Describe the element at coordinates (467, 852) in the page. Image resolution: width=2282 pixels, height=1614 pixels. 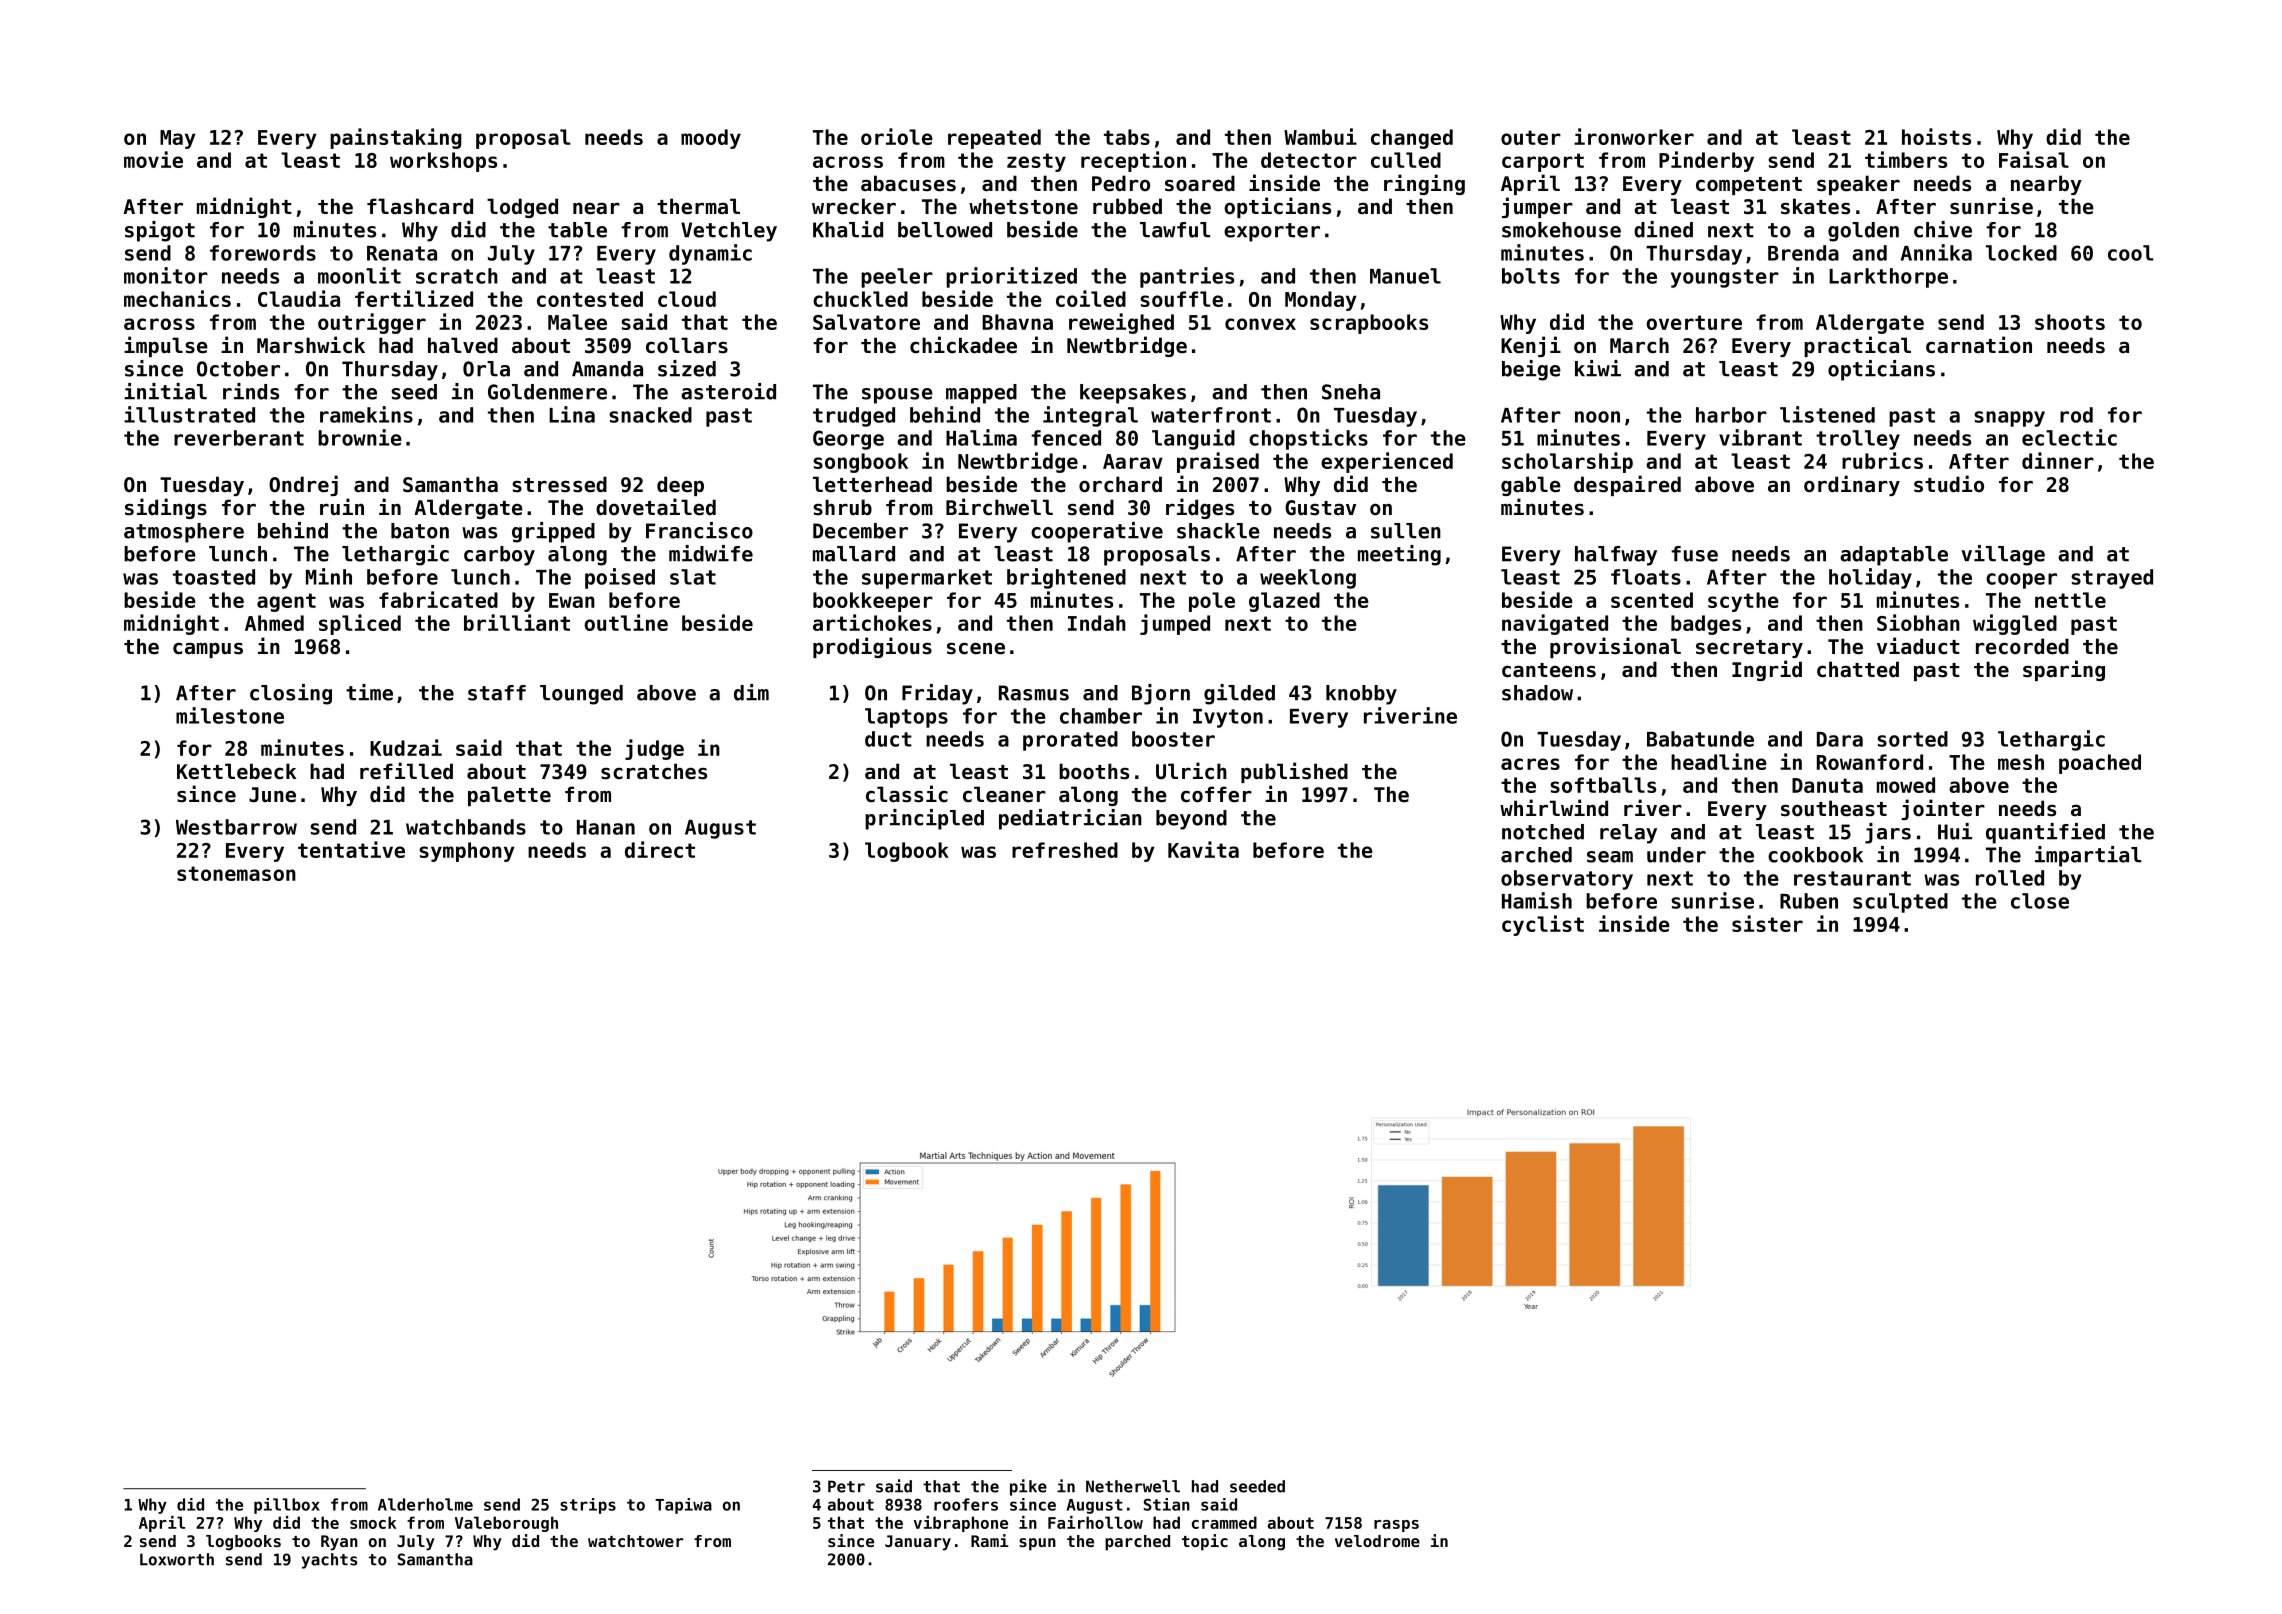
I see `symphony` at that location.
